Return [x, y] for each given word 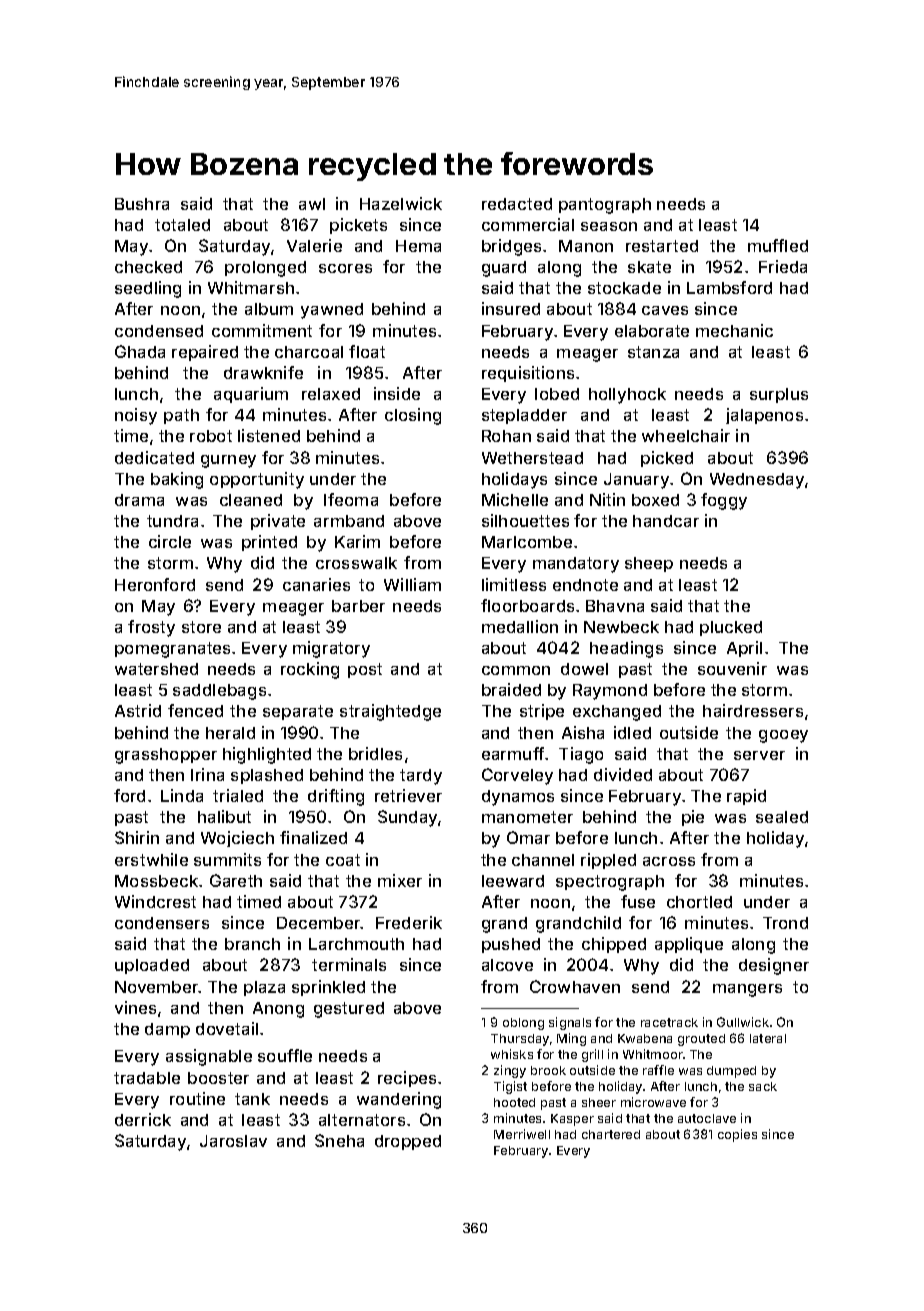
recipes [407, 1079]
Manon [586, 246]
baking [177, 480]
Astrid [138, 710]
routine [197, 1098]
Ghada [140, 351]
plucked [731, 628]
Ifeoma [351, 499]
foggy [724, 501]
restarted [662, 246]
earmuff [513, 753]
